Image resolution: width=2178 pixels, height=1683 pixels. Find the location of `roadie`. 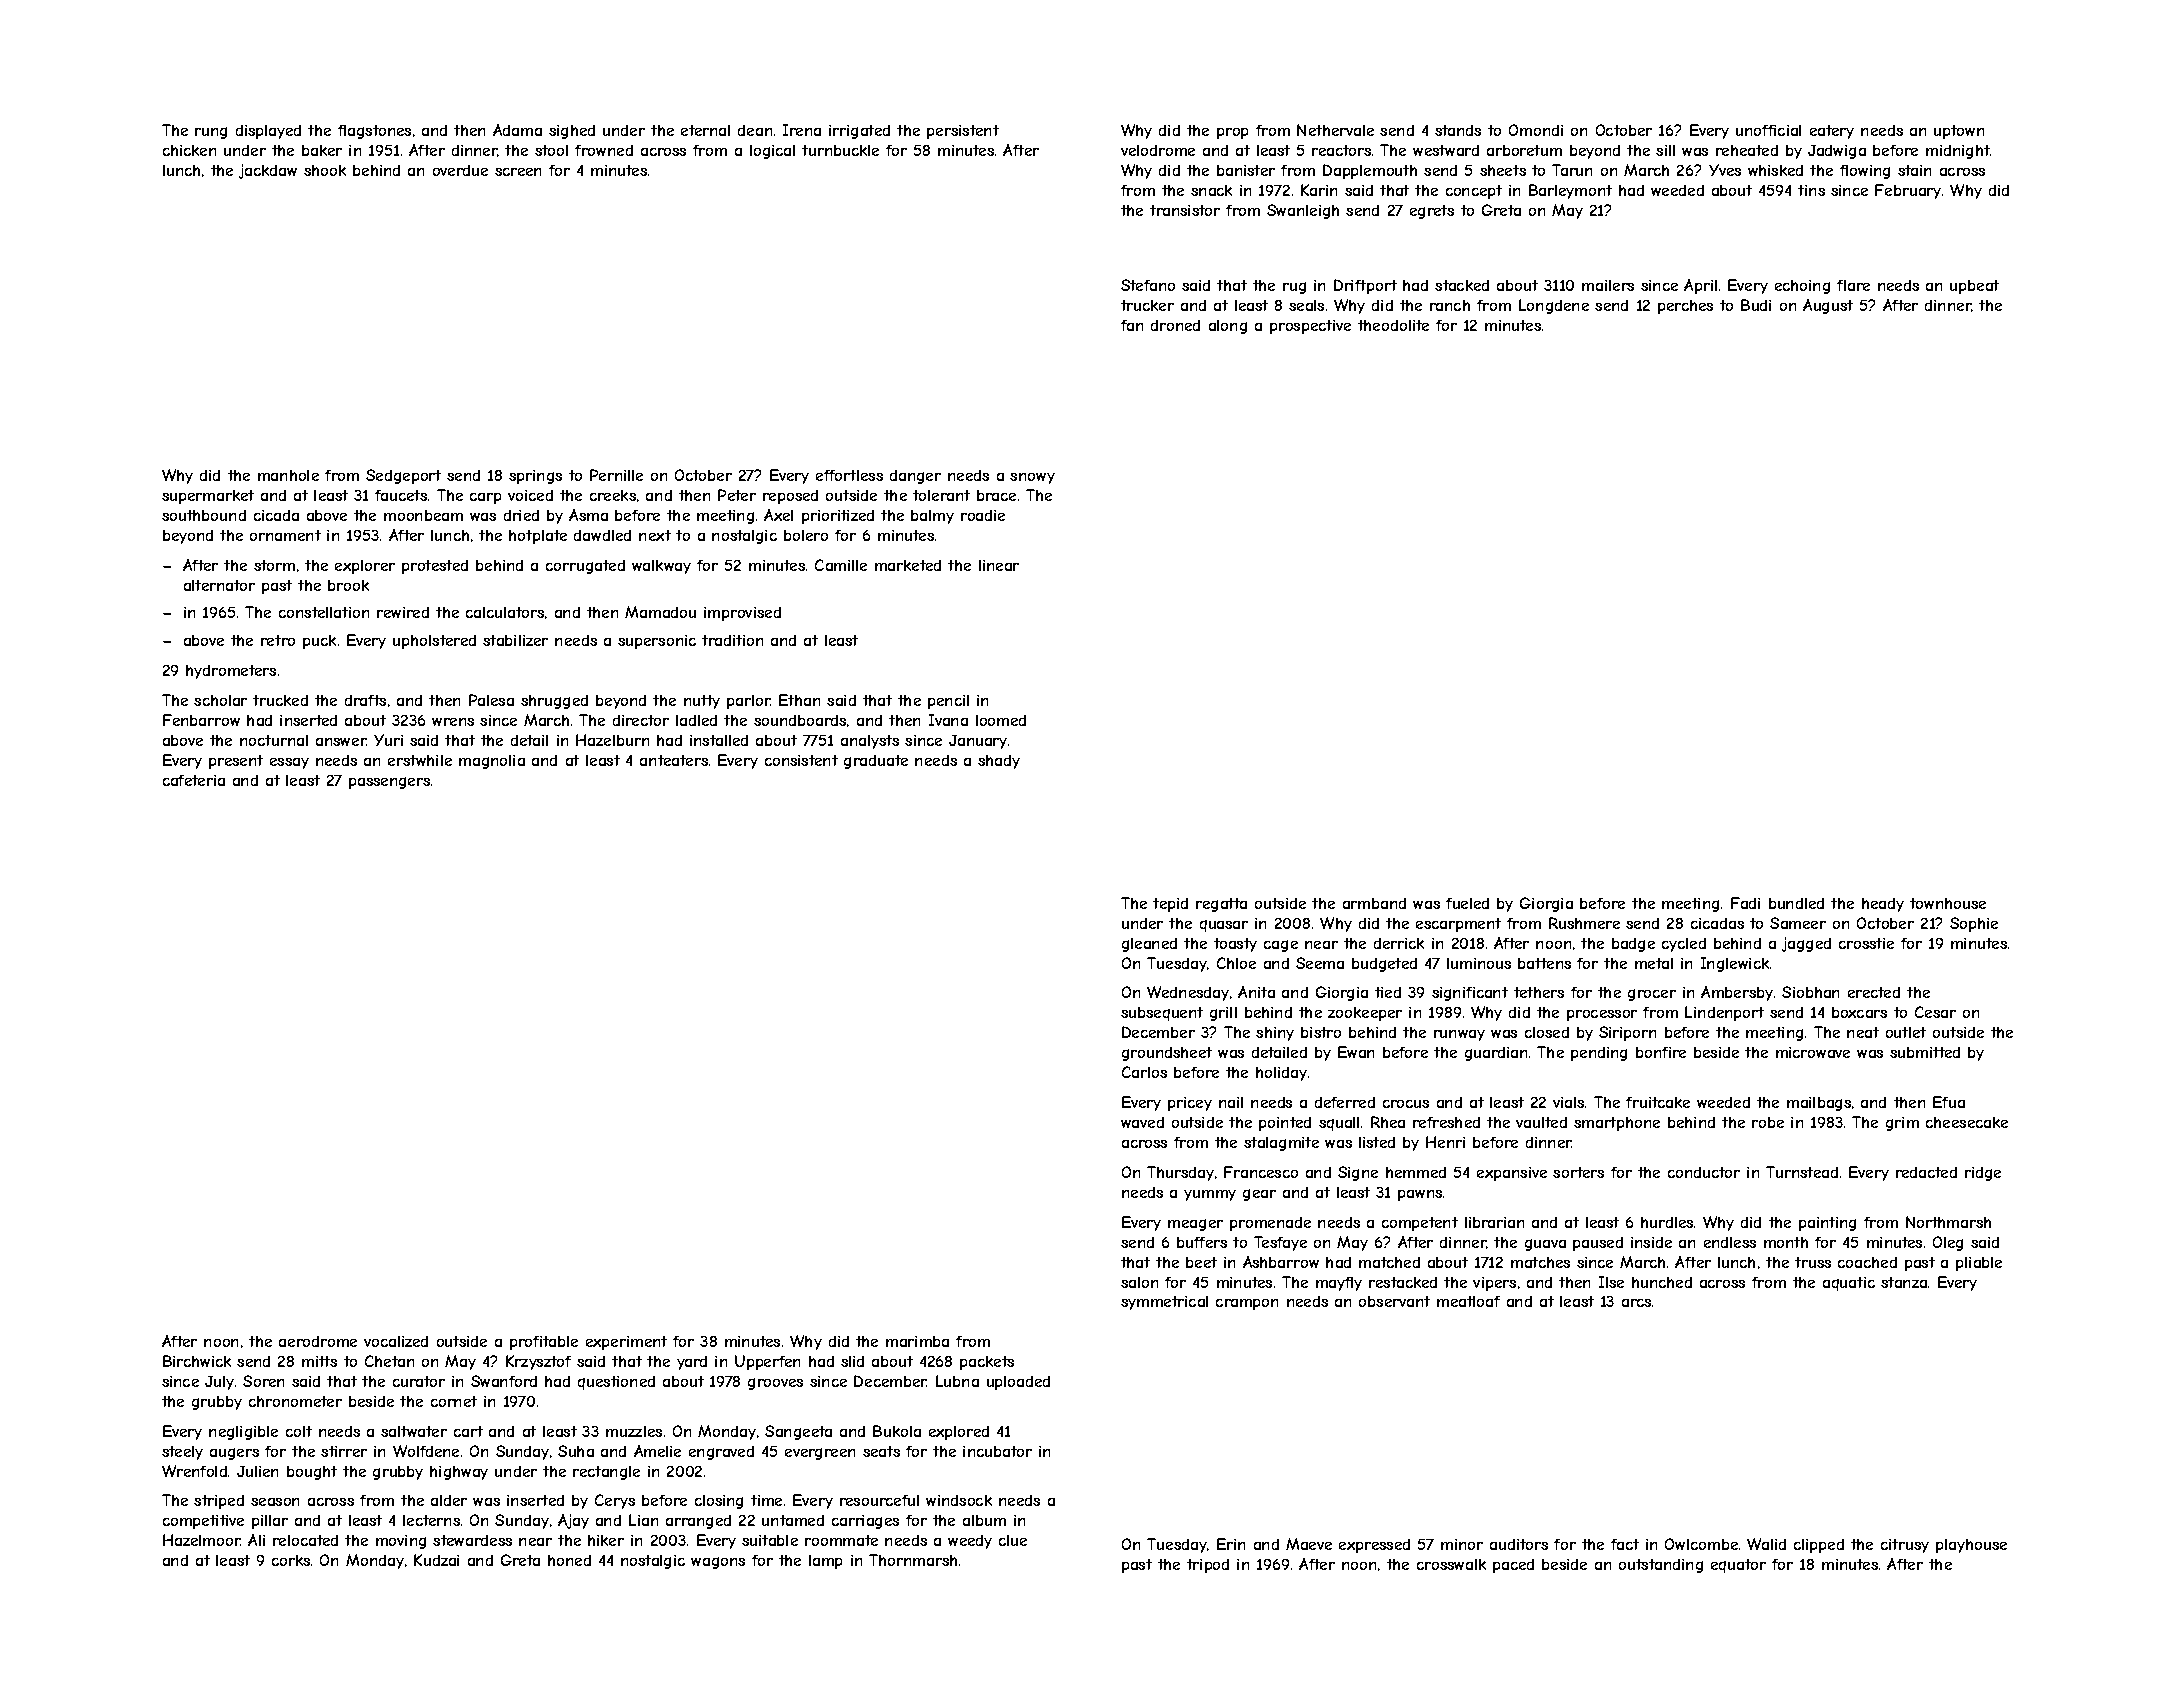

roadie is located at coordinates (983, 515).
